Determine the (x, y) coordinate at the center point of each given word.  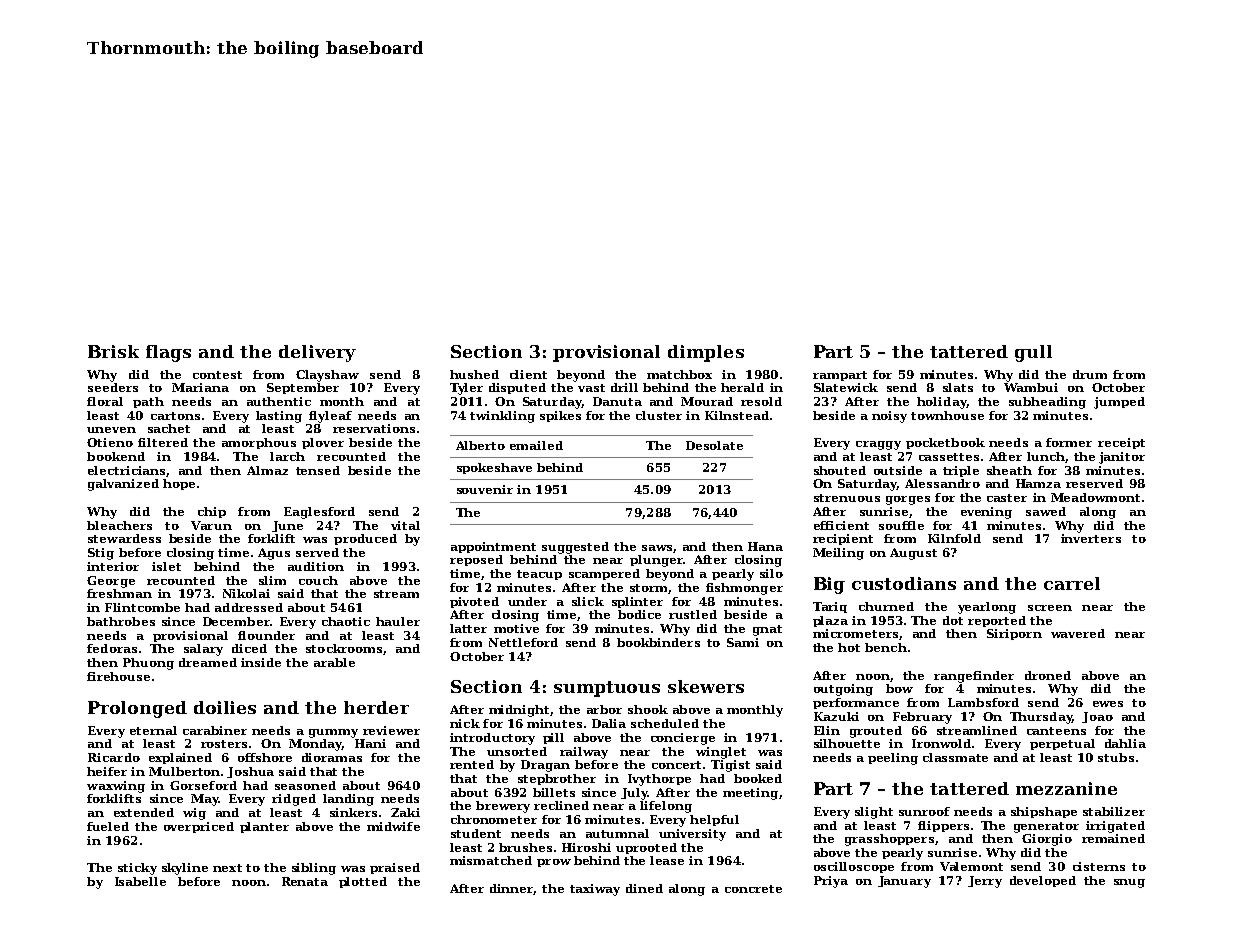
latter (468, 628)
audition (316, 566)
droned (1048, 675)
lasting (279, 417)
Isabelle (140, 881)
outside (898, 470)
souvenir (485, 489)
